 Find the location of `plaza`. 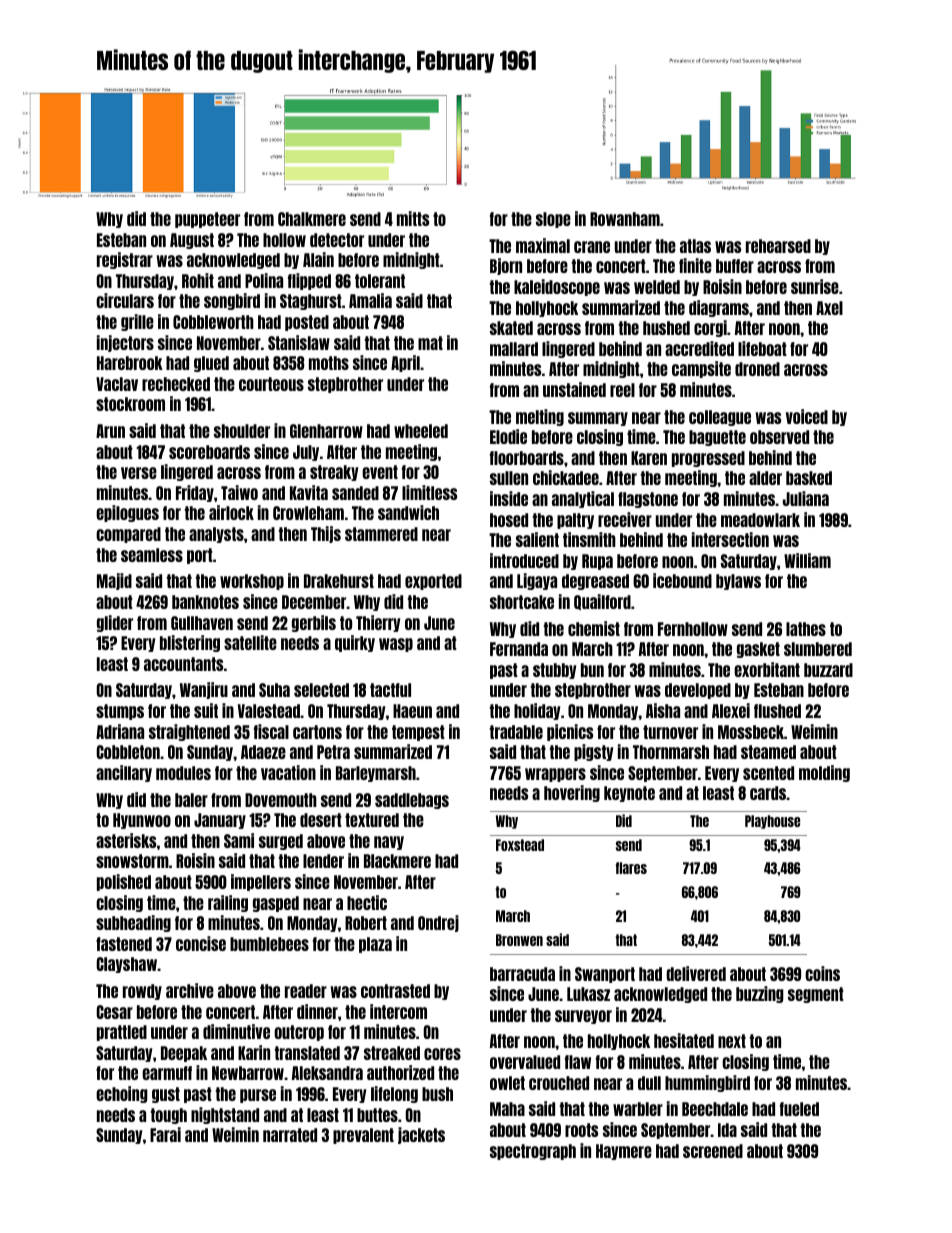

plaza is located at coordinates (375, 945).
